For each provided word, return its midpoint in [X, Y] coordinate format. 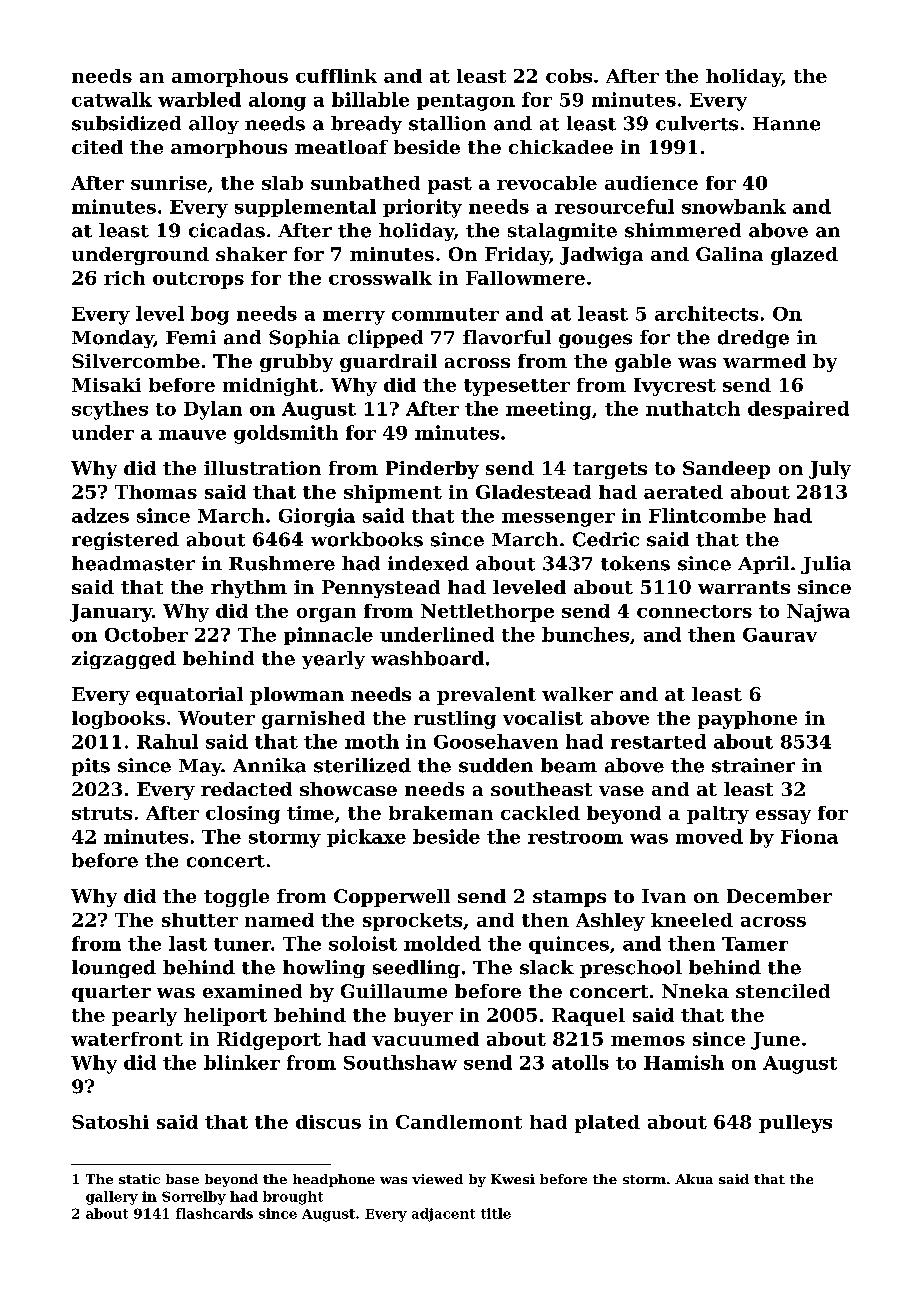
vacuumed [425, 1039]
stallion [447, 123]
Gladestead [533, 492]
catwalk [112, 99]
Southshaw [400, 1062]
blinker [242, 1062]
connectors [694, 611]
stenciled [783, 991]
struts [102, 813]
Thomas [156, 492]
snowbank [734, 206]
